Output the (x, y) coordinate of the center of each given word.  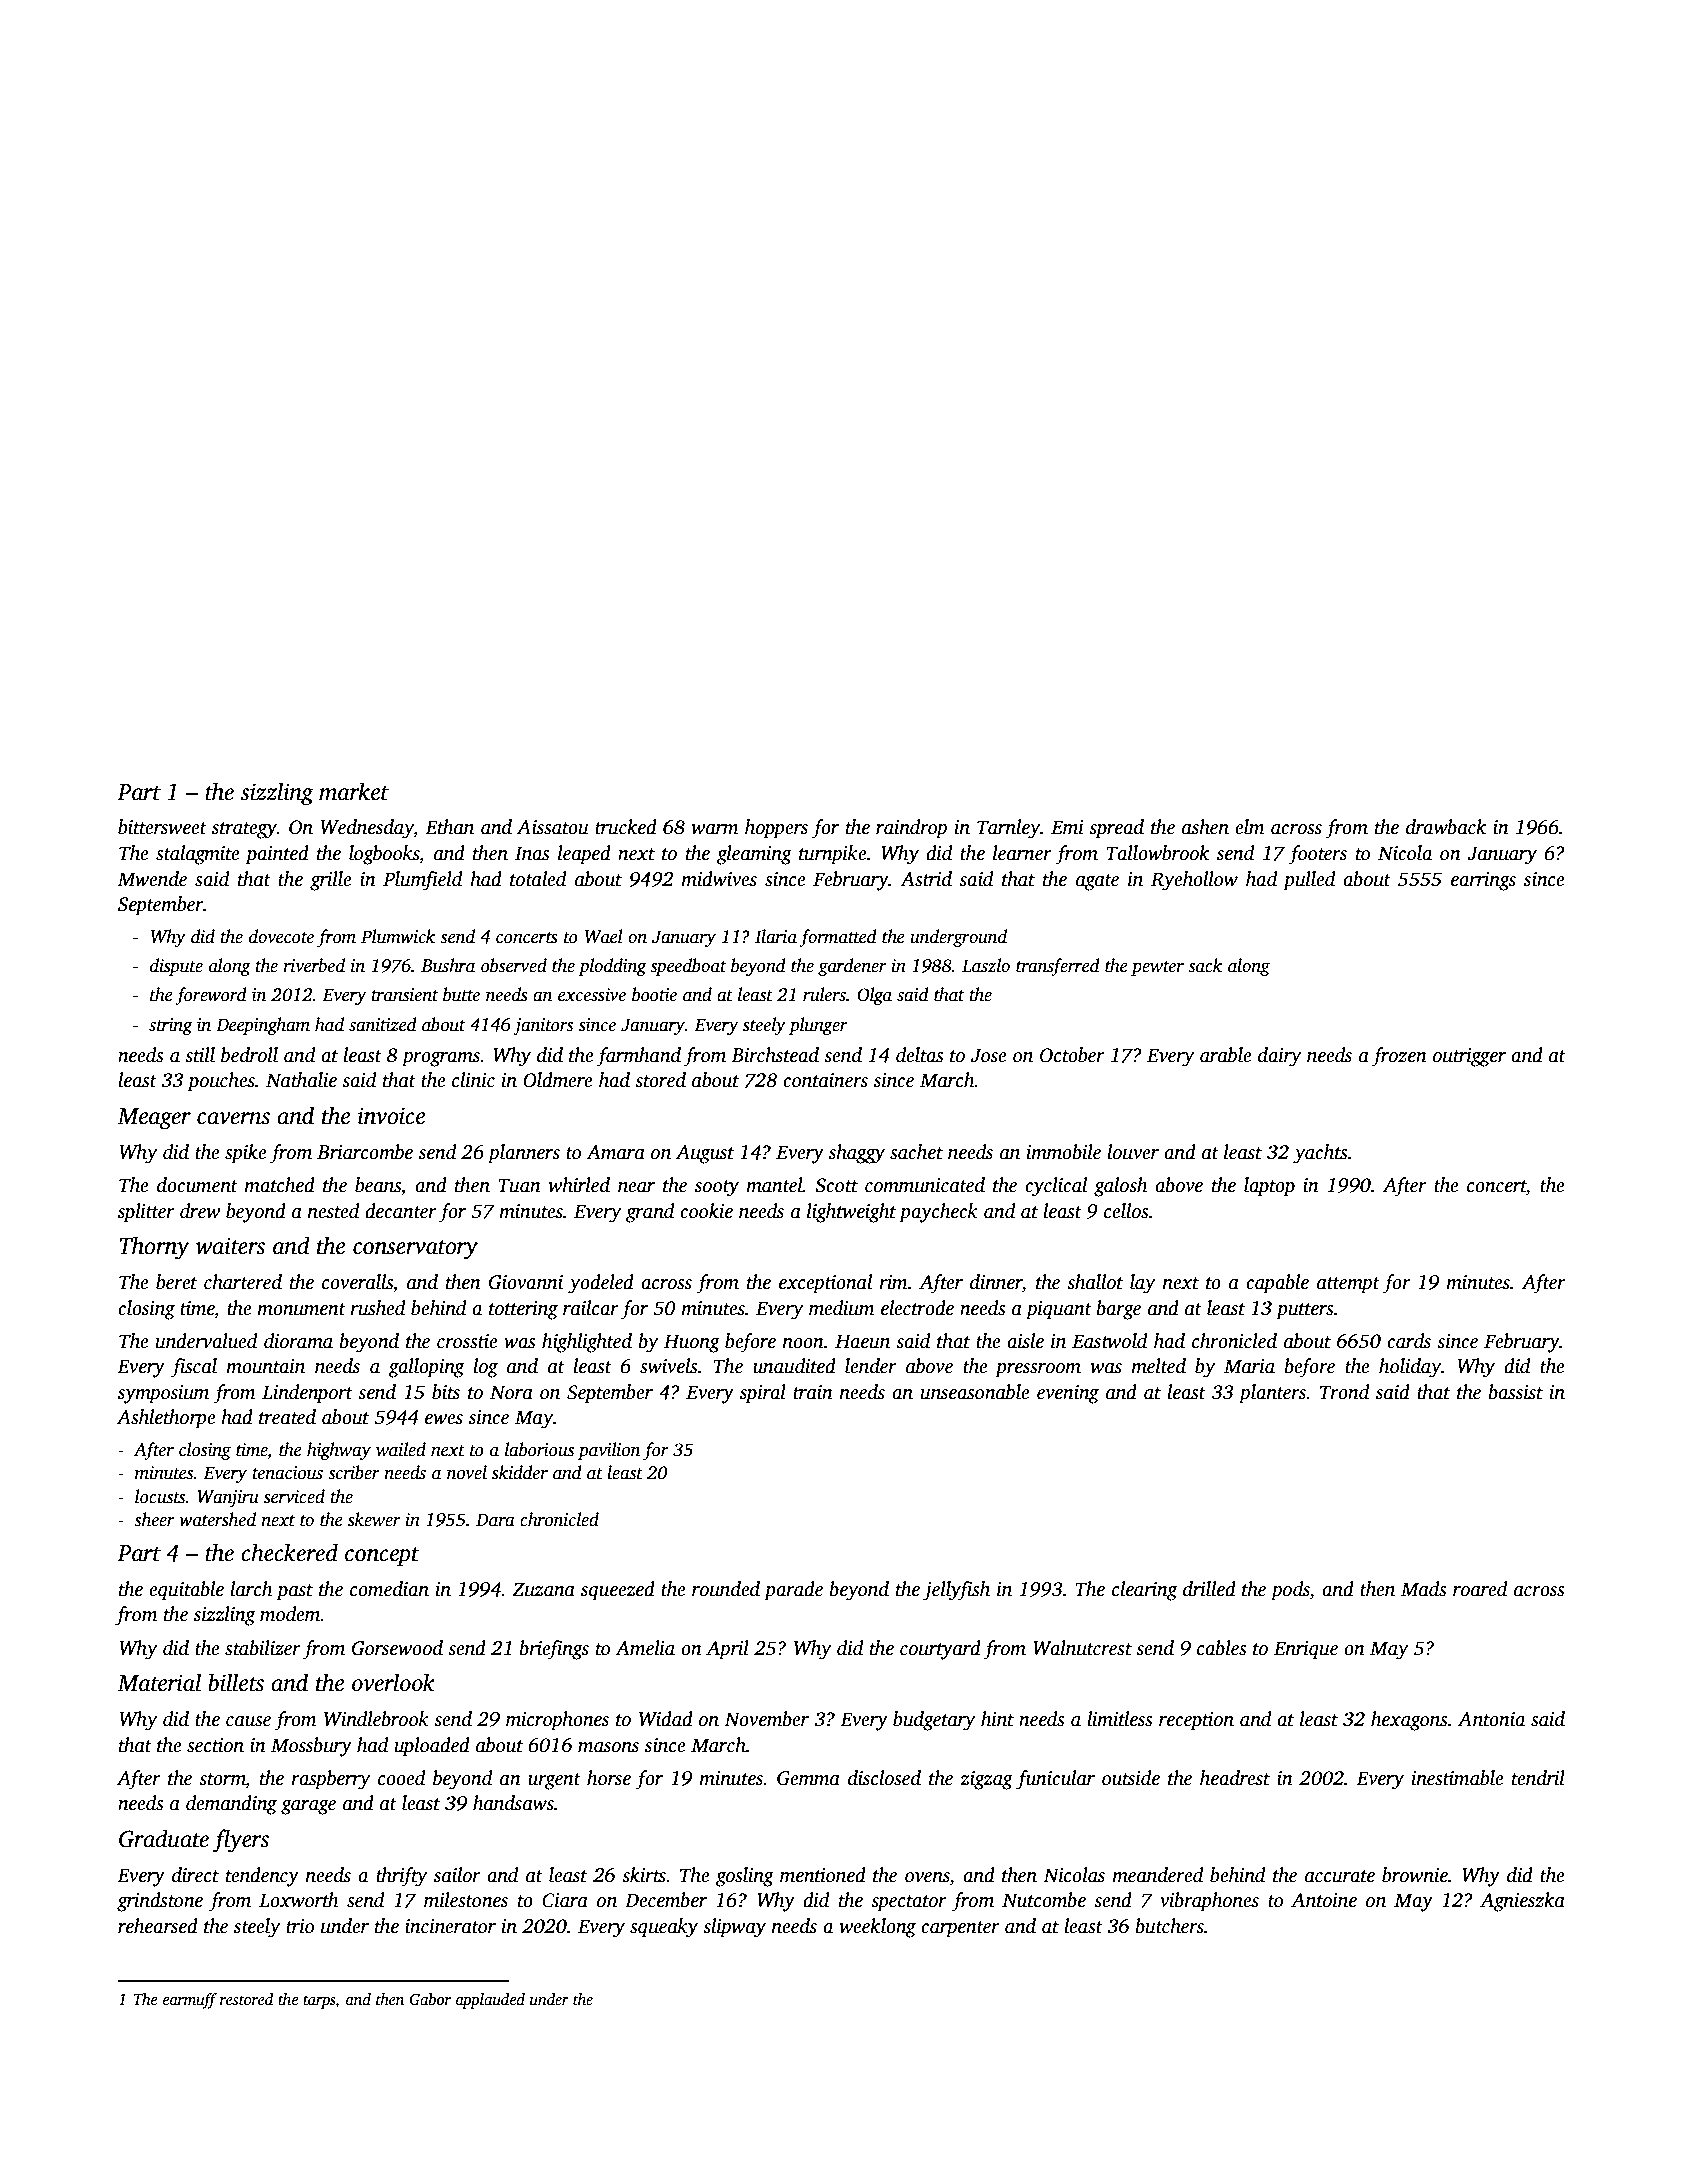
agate (1097, 882)
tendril (1538, 1778)
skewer (374, 1519)
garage (308, 1807)
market (354, 791)
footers (1317, 855)
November (766, 1719)
